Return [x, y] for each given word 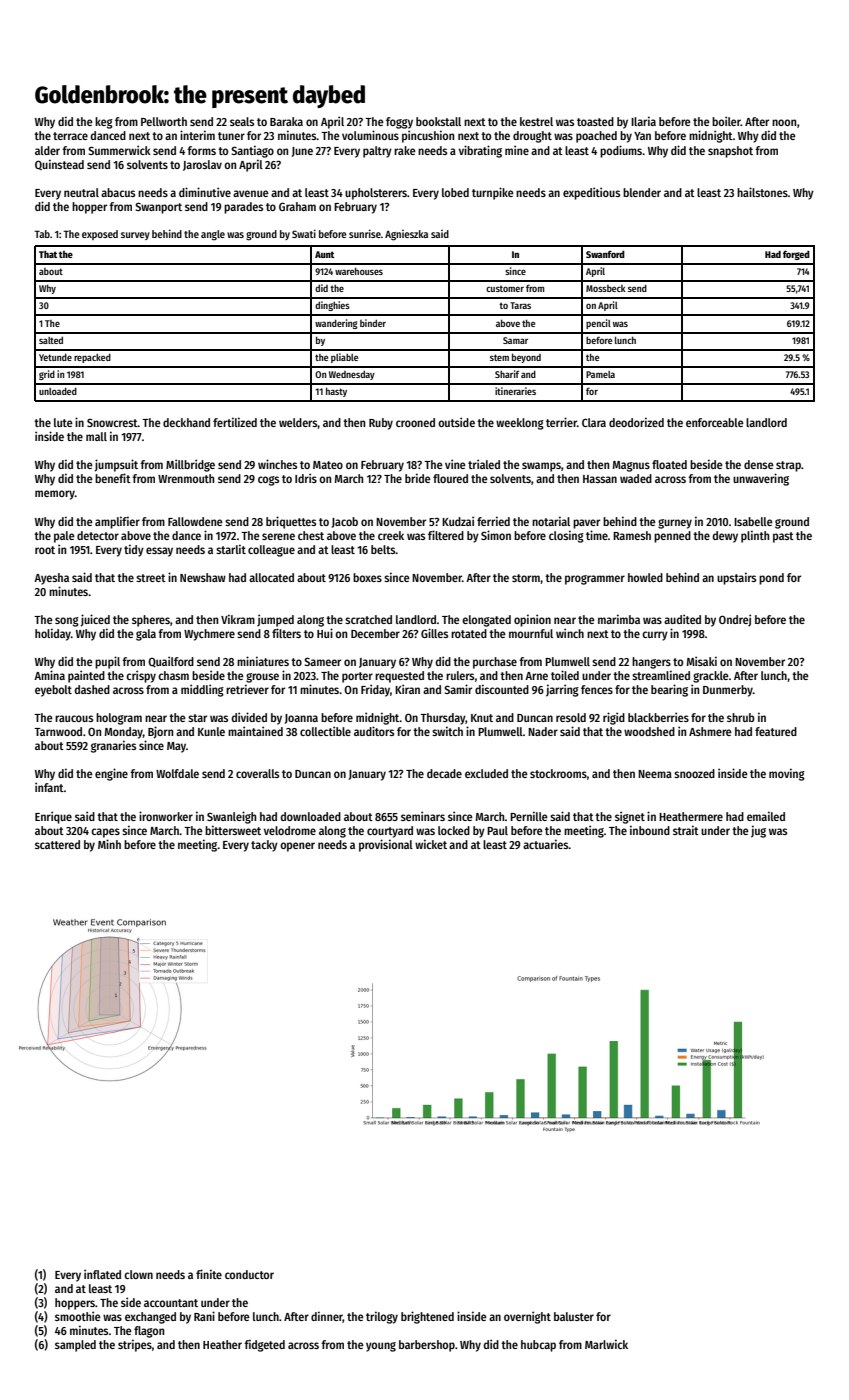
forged [796, 255]
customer [505, 288]
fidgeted [264, 1345]
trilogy [382, 1317]
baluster [574, 1316]
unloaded [58, 391]
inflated [102, 1274]
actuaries [546, 844]
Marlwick [606, 1344]
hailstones [762, 192]
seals [242, 121]
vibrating [480, 151]
